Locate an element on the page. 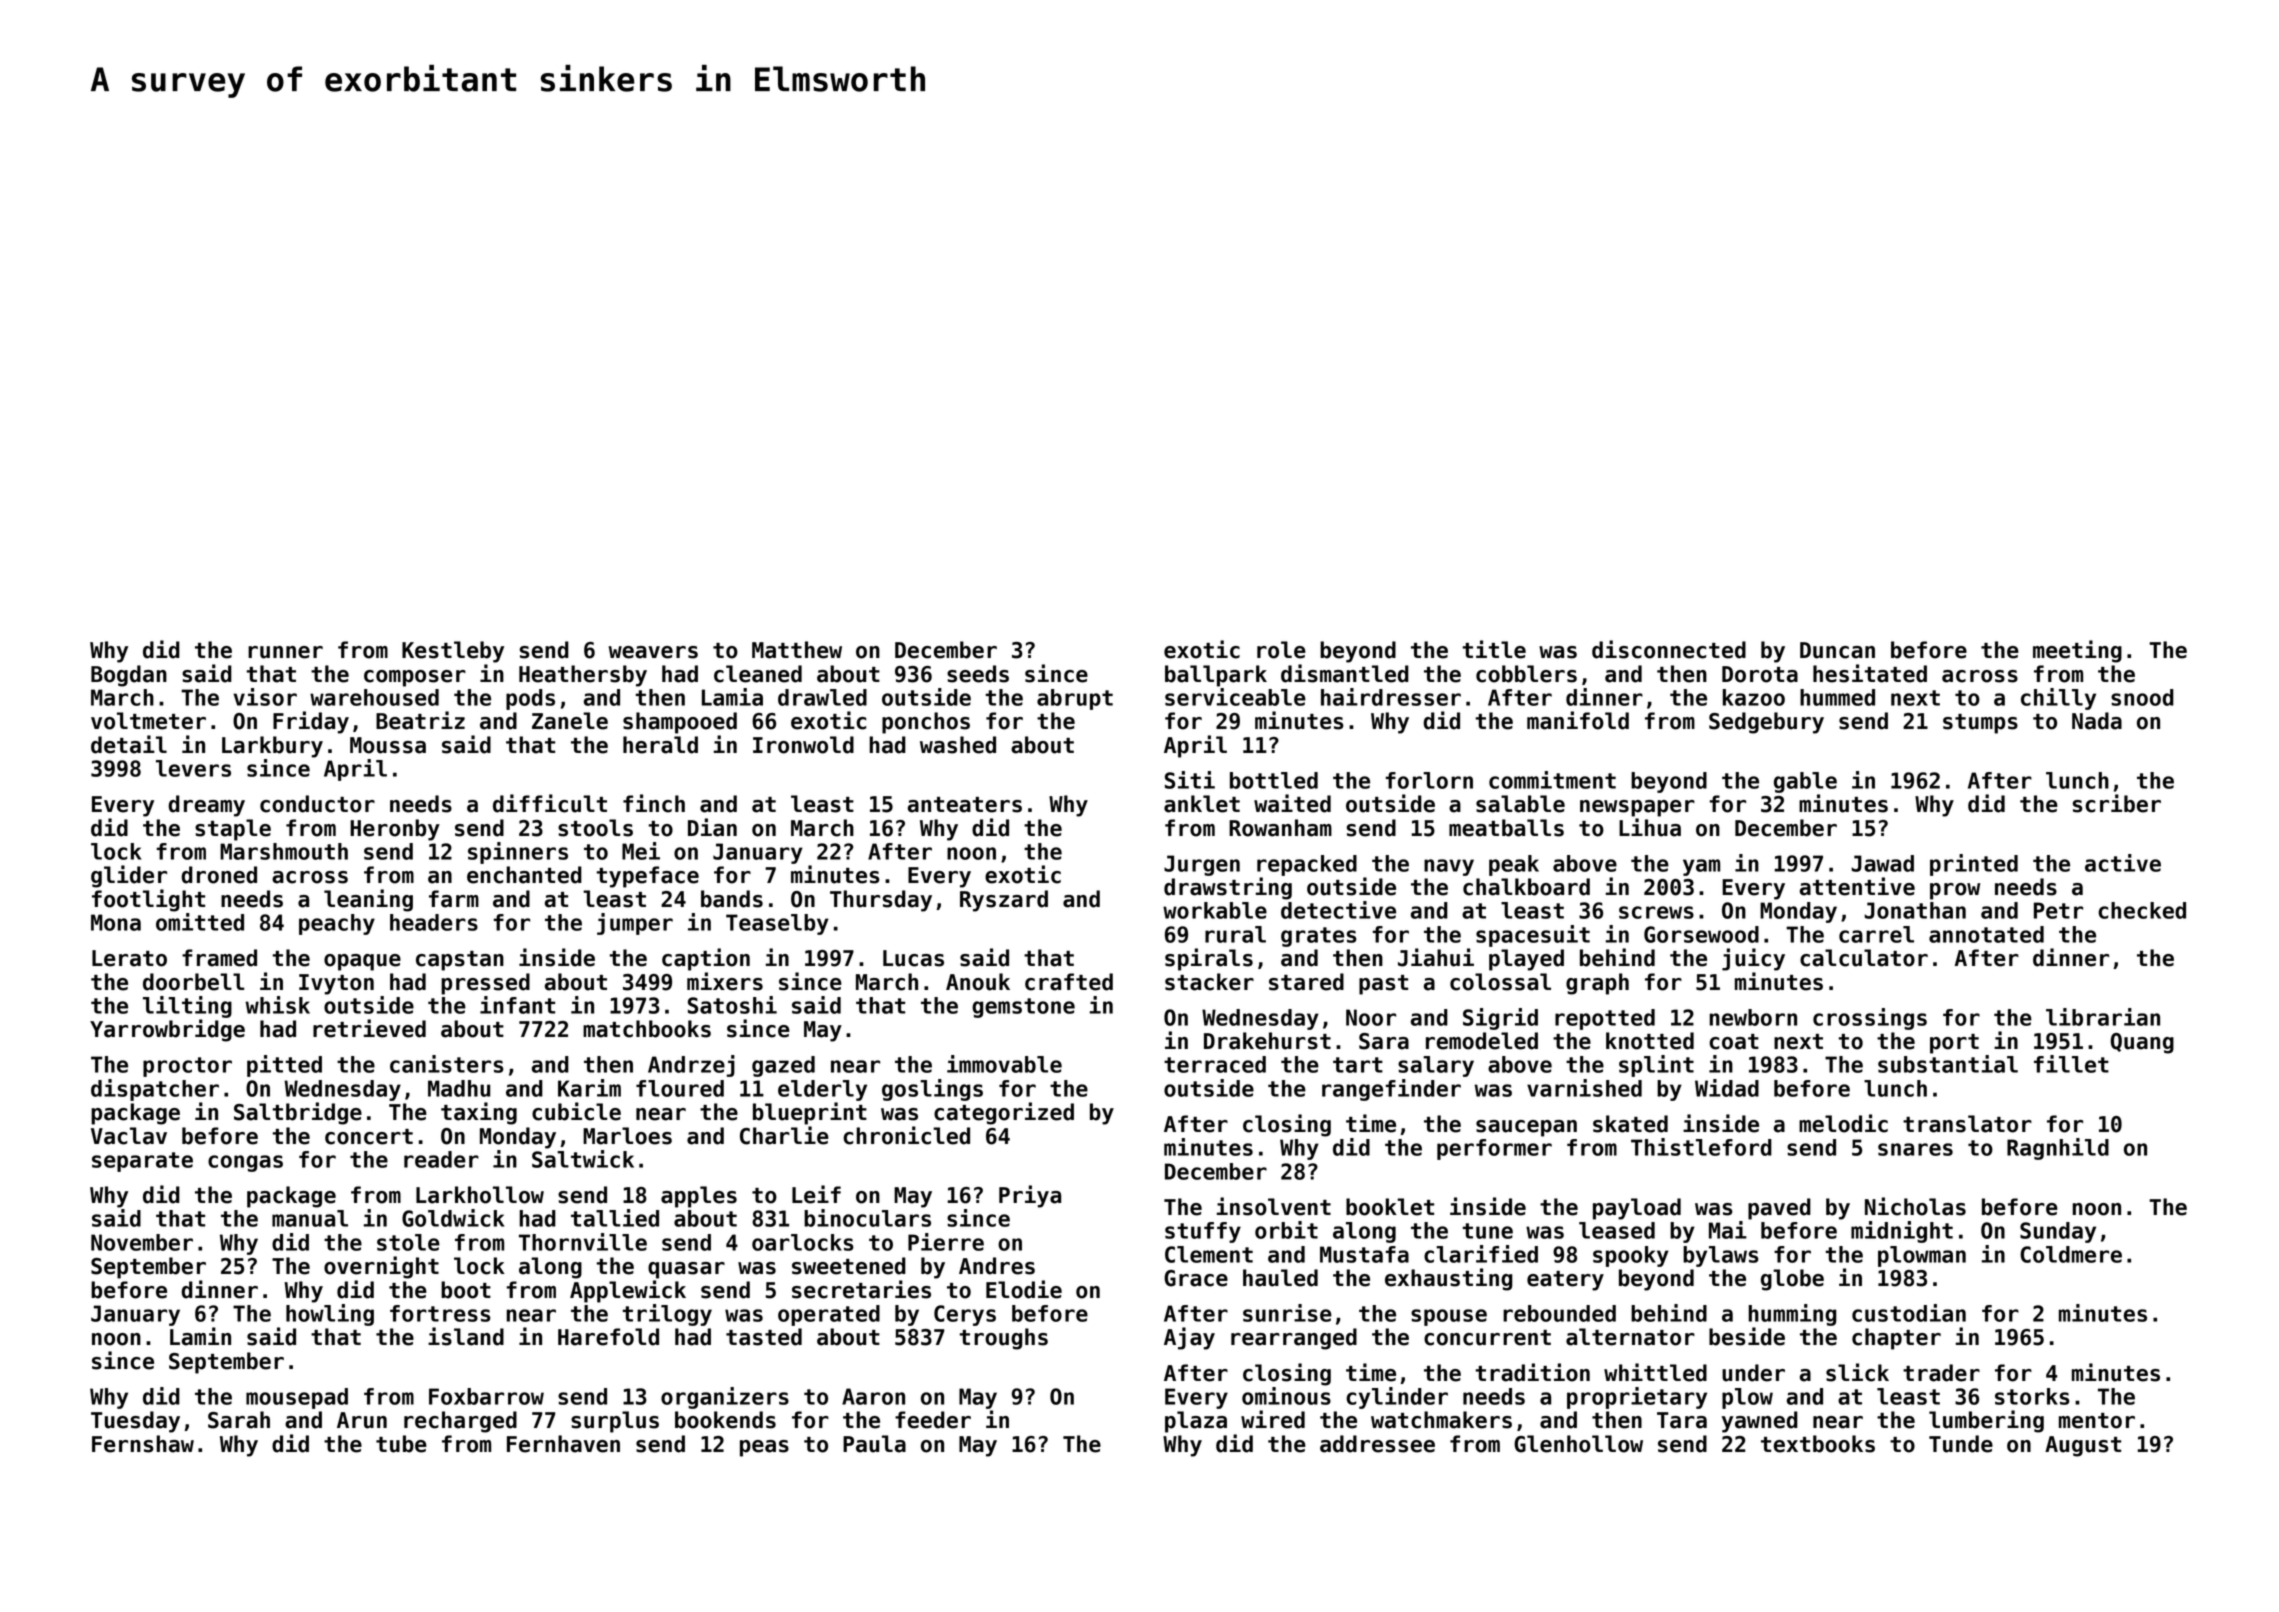  staple is located at coordinates (233, 830).
